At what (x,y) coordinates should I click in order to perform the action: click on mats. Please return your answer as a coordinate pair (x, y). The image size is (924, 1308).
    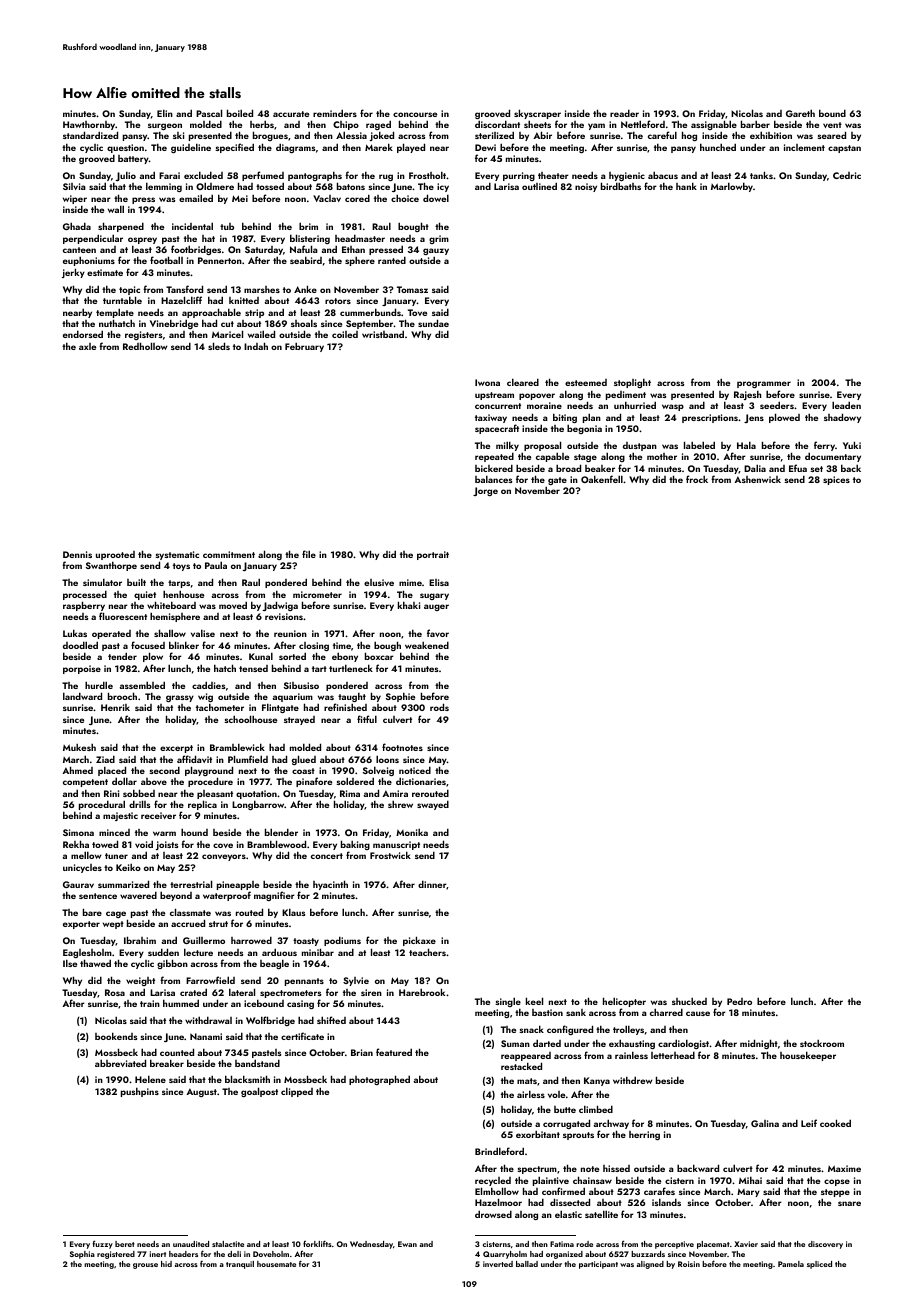
    Looking at the image, I should click on (527, 1081).
